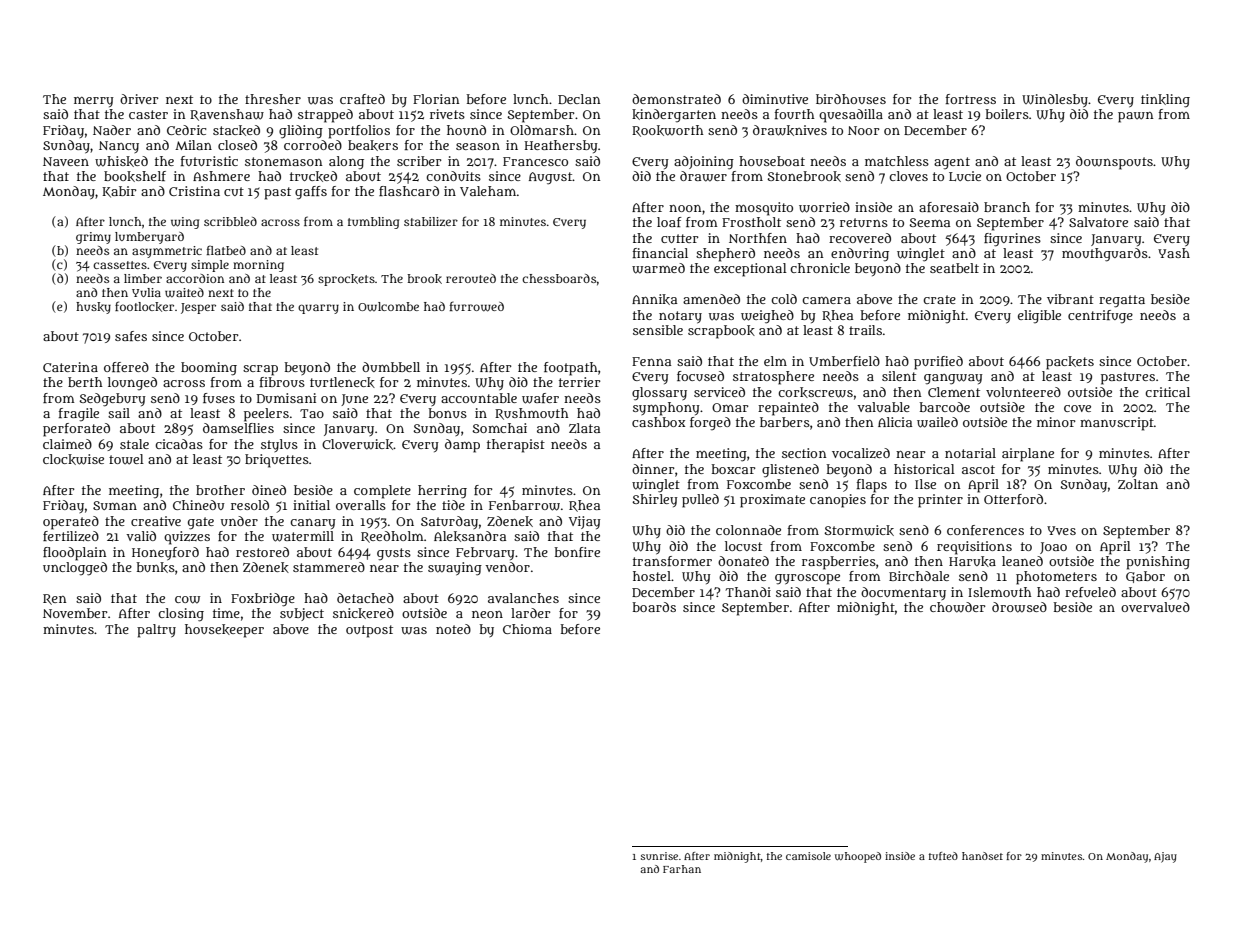 The height and width of the page is (952, 1233). I want to click on Windlesby, so click(1055, 100).
